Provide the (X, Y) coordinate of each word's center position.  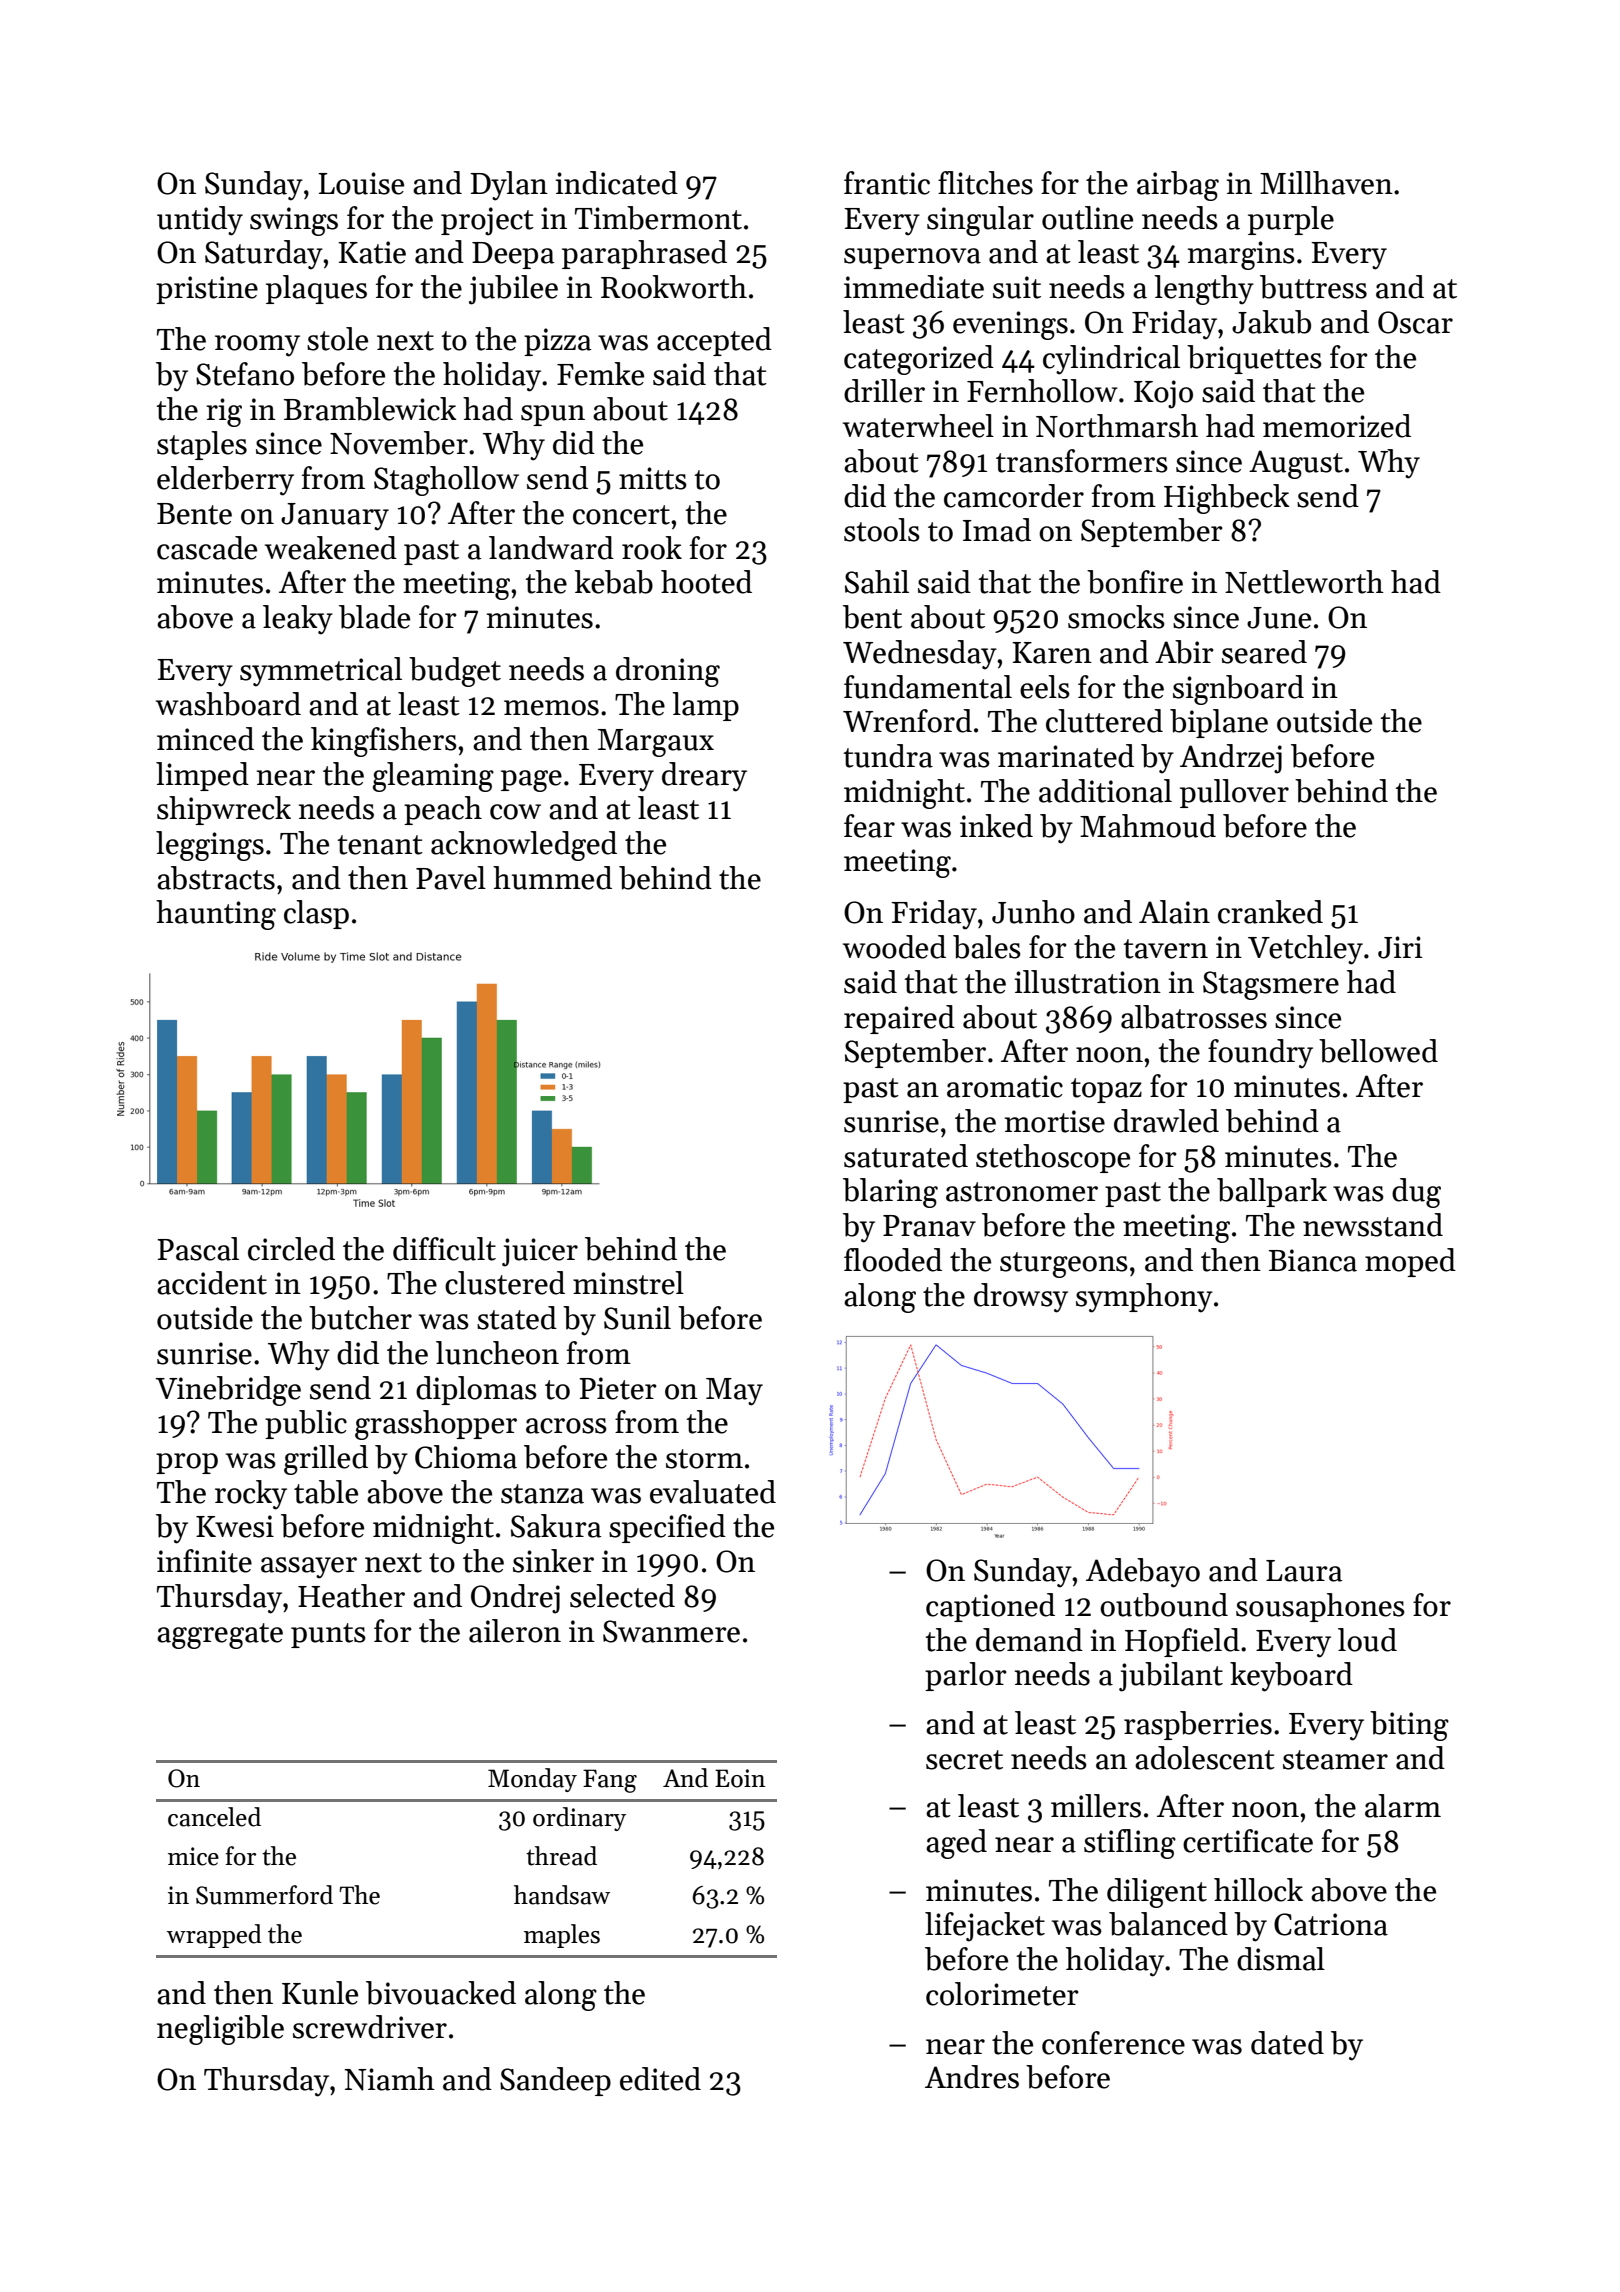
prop (187, 1463)
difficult (444, 1249)
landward (551, 548)
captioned (990, 1607)
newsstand (1373, 1225)
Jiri (1400, 947)
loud (1367, 1640)
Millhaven (1326, 183)
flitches (985, 183)
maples (562, 1936)
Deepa (513, 255)
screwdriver (370, 2027)
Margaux (656, 743)
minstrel (628, 1283)
